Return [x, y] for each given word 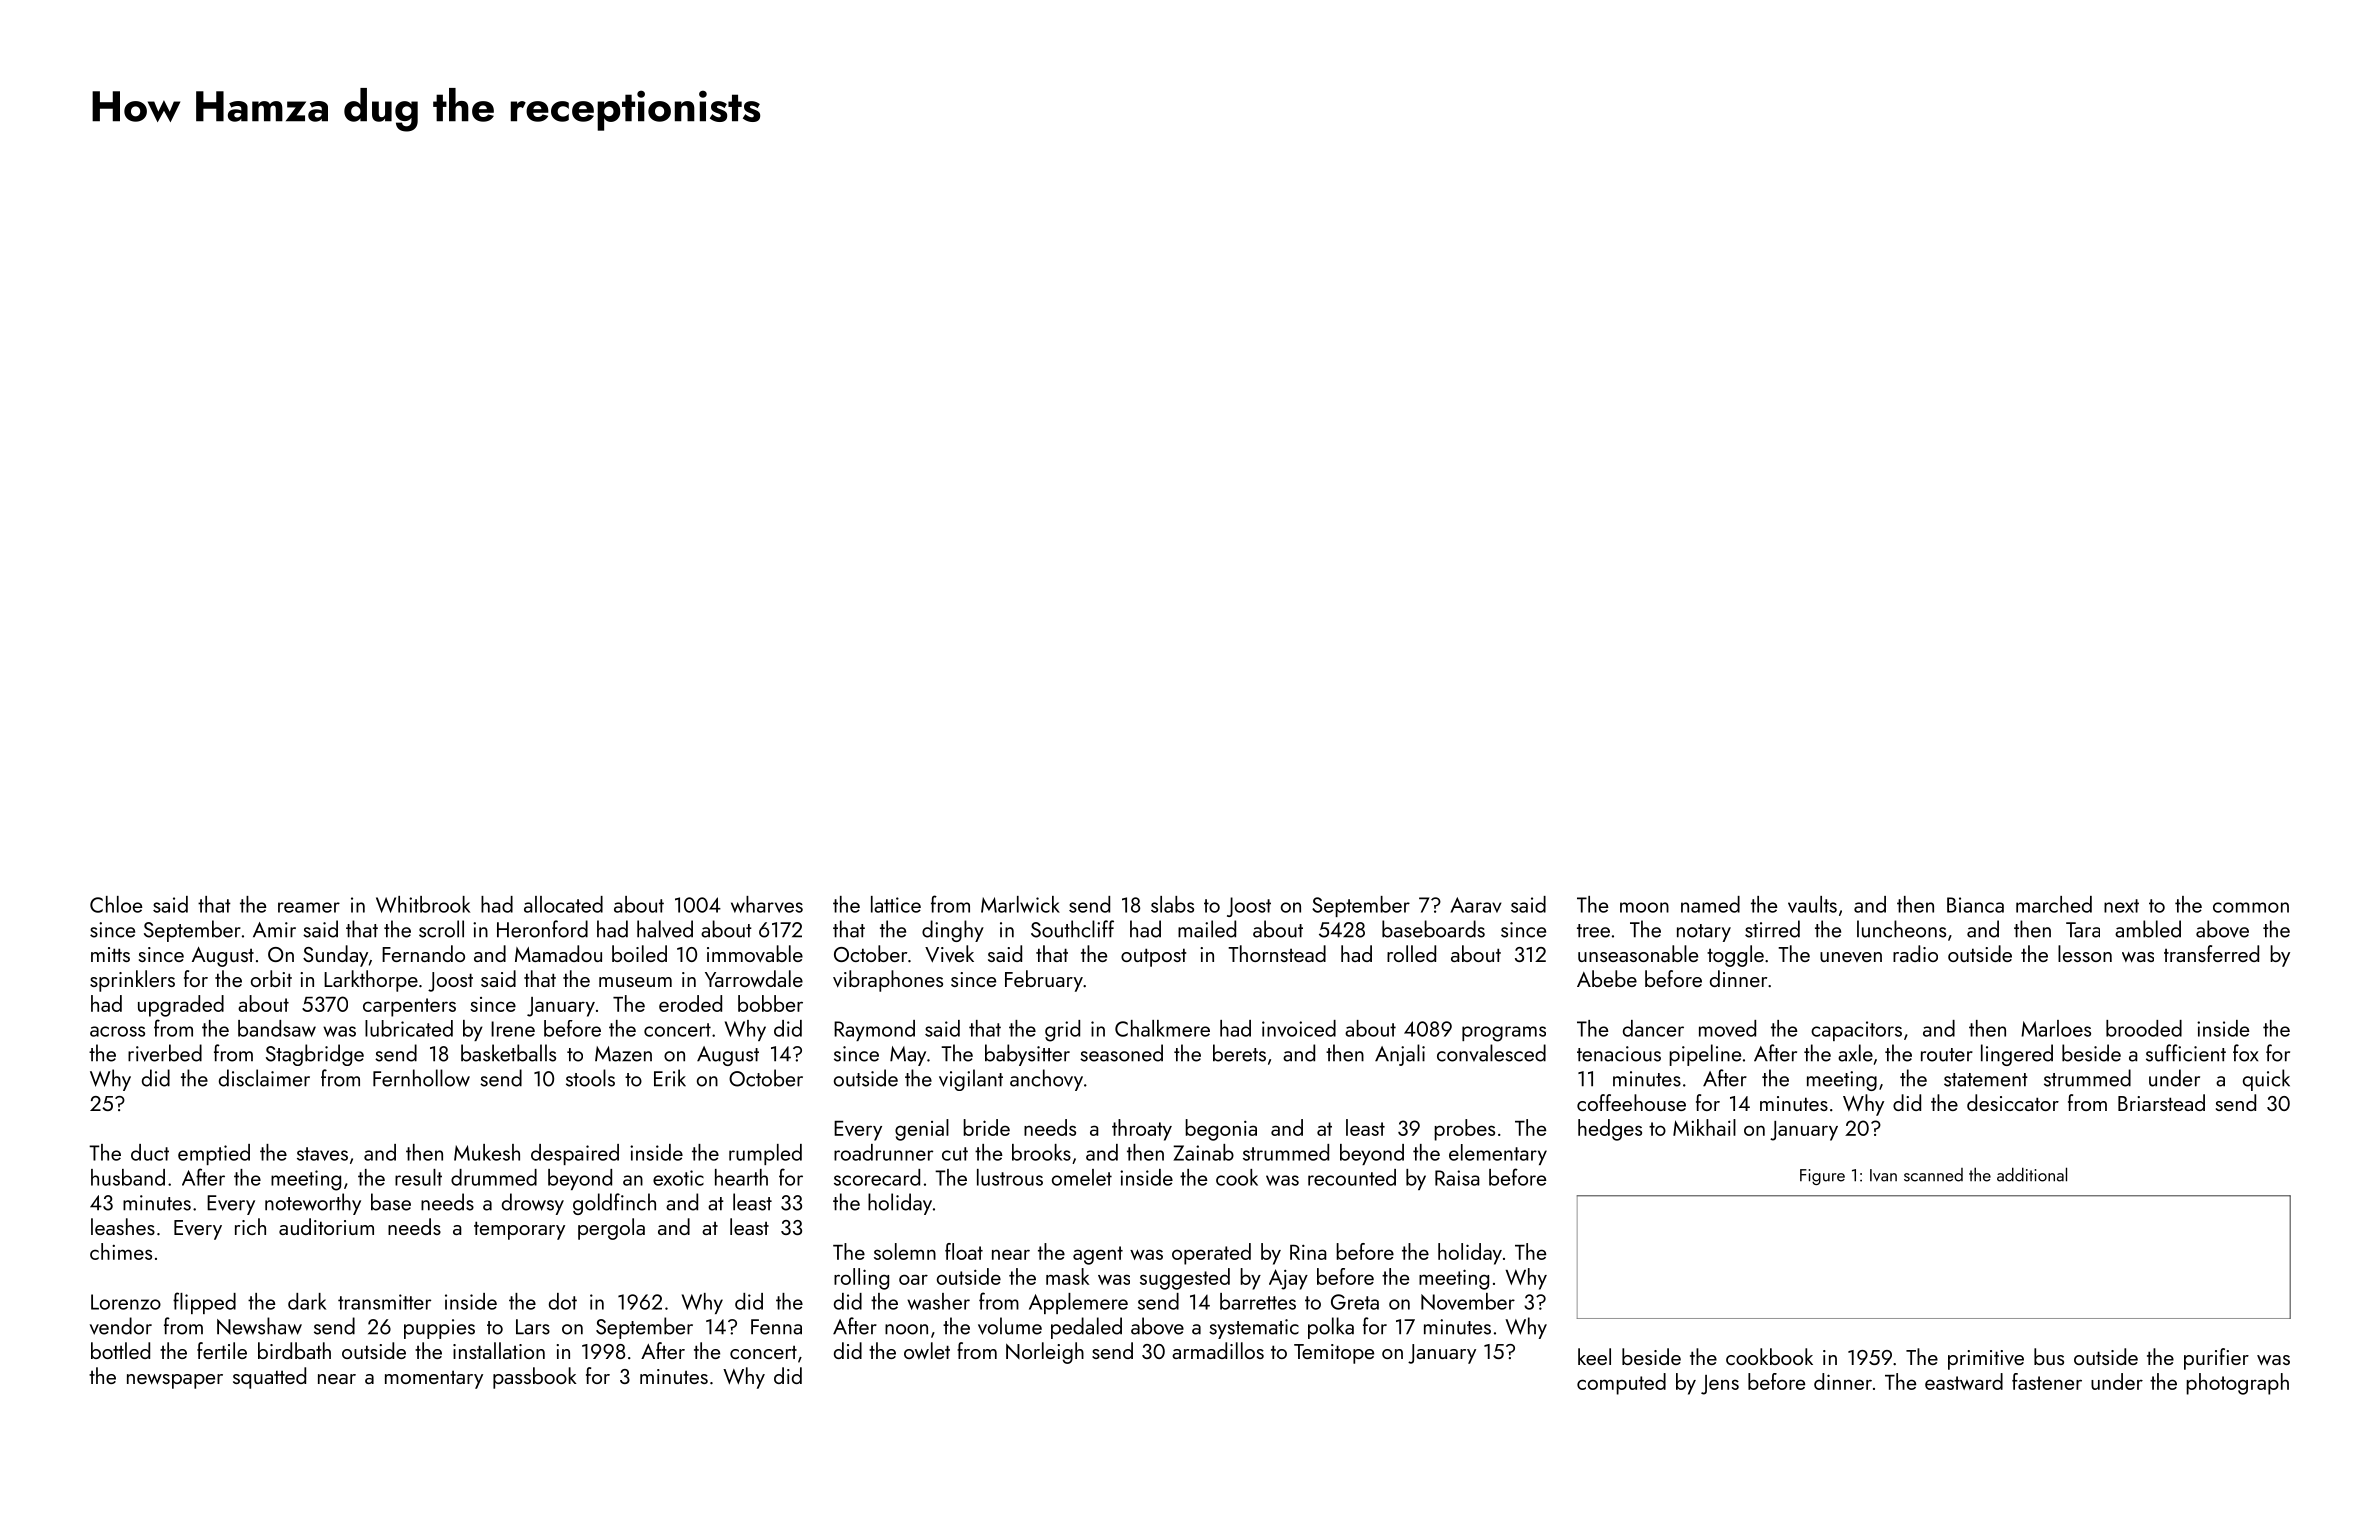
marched [2054, 904]
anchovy [1046, 1080]
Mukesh [487, 1152]
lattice [896, 904]
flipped [204, 1303]
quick [2266, 1080]
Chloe [116, 904]
